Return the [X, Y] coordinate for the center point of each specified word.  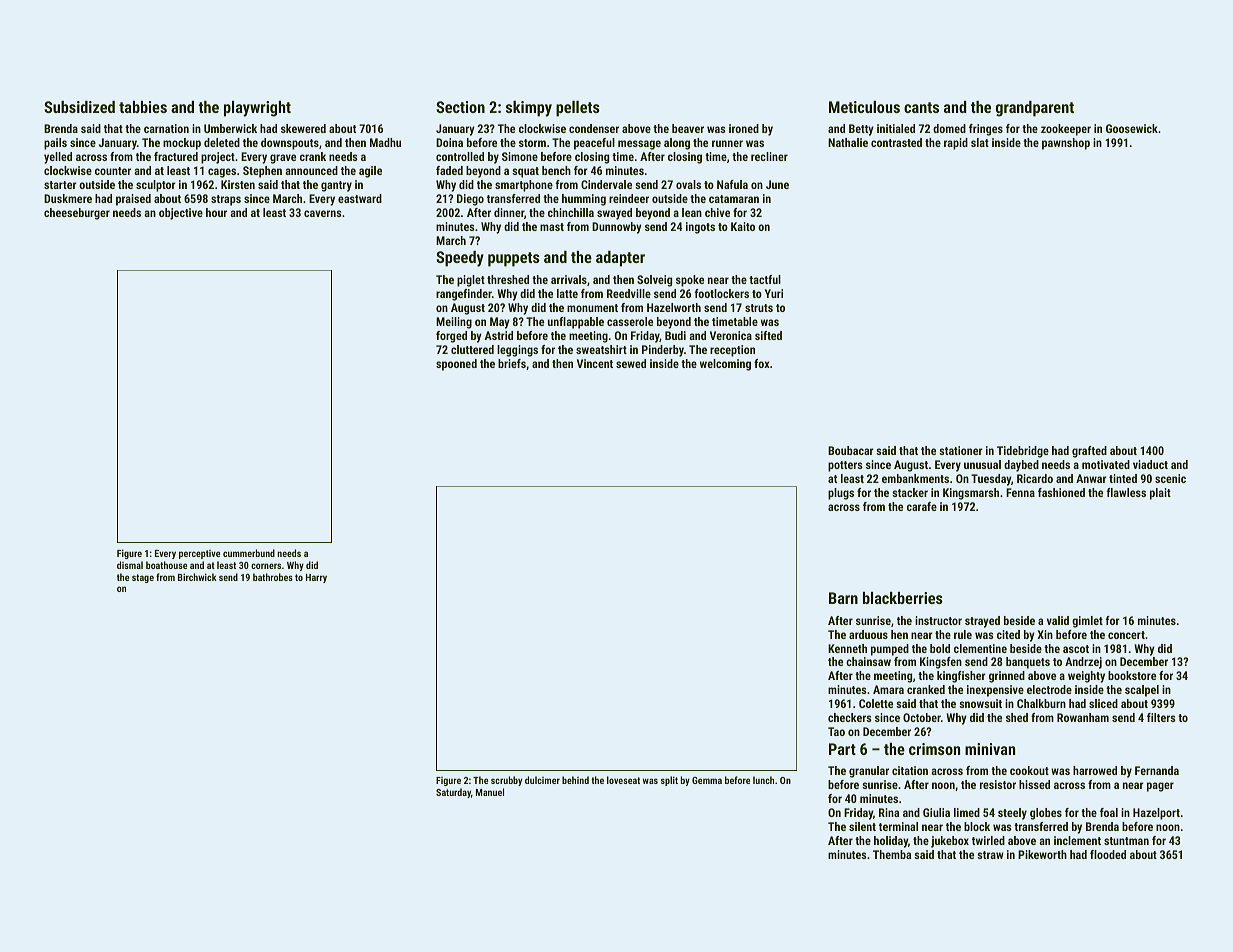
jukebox [950, 842]
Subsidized [79, 107]
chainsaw [868, 661]
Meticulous [864, 107]
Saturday [453, 793]
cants [921, 107]
